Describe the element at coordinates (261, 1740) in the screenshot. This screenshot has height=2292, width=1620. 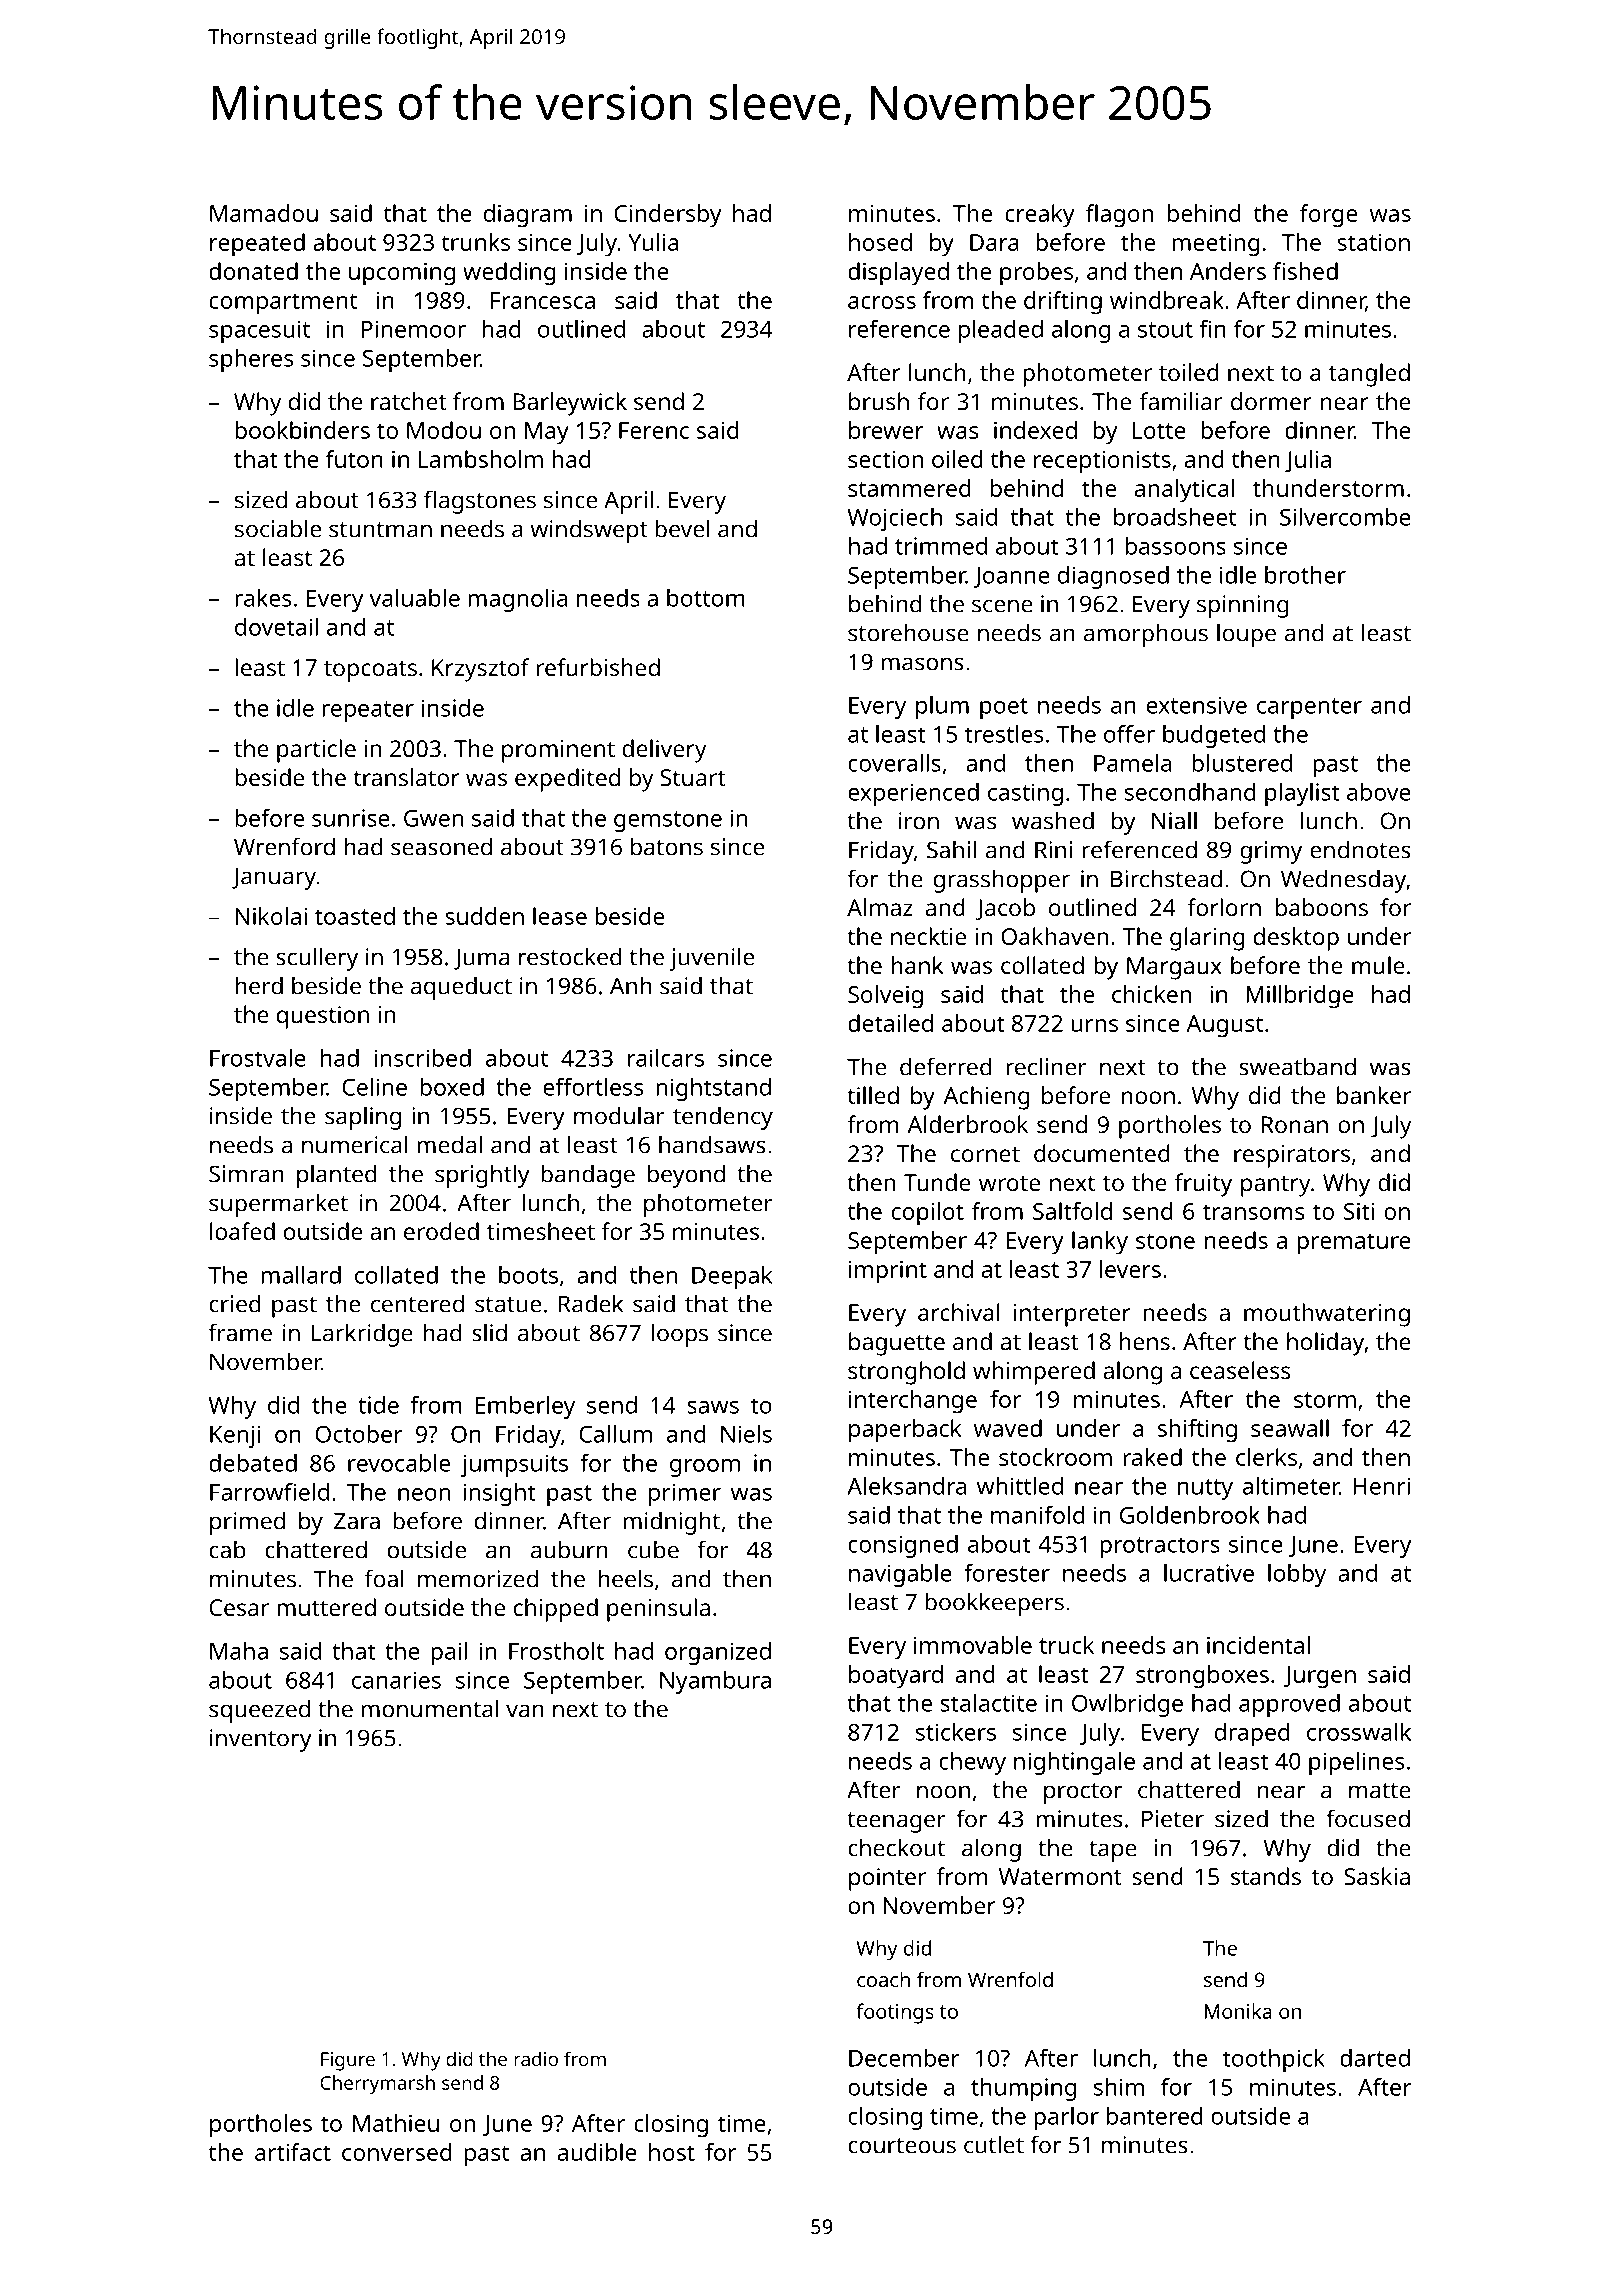
I see `inventory` at that location.
